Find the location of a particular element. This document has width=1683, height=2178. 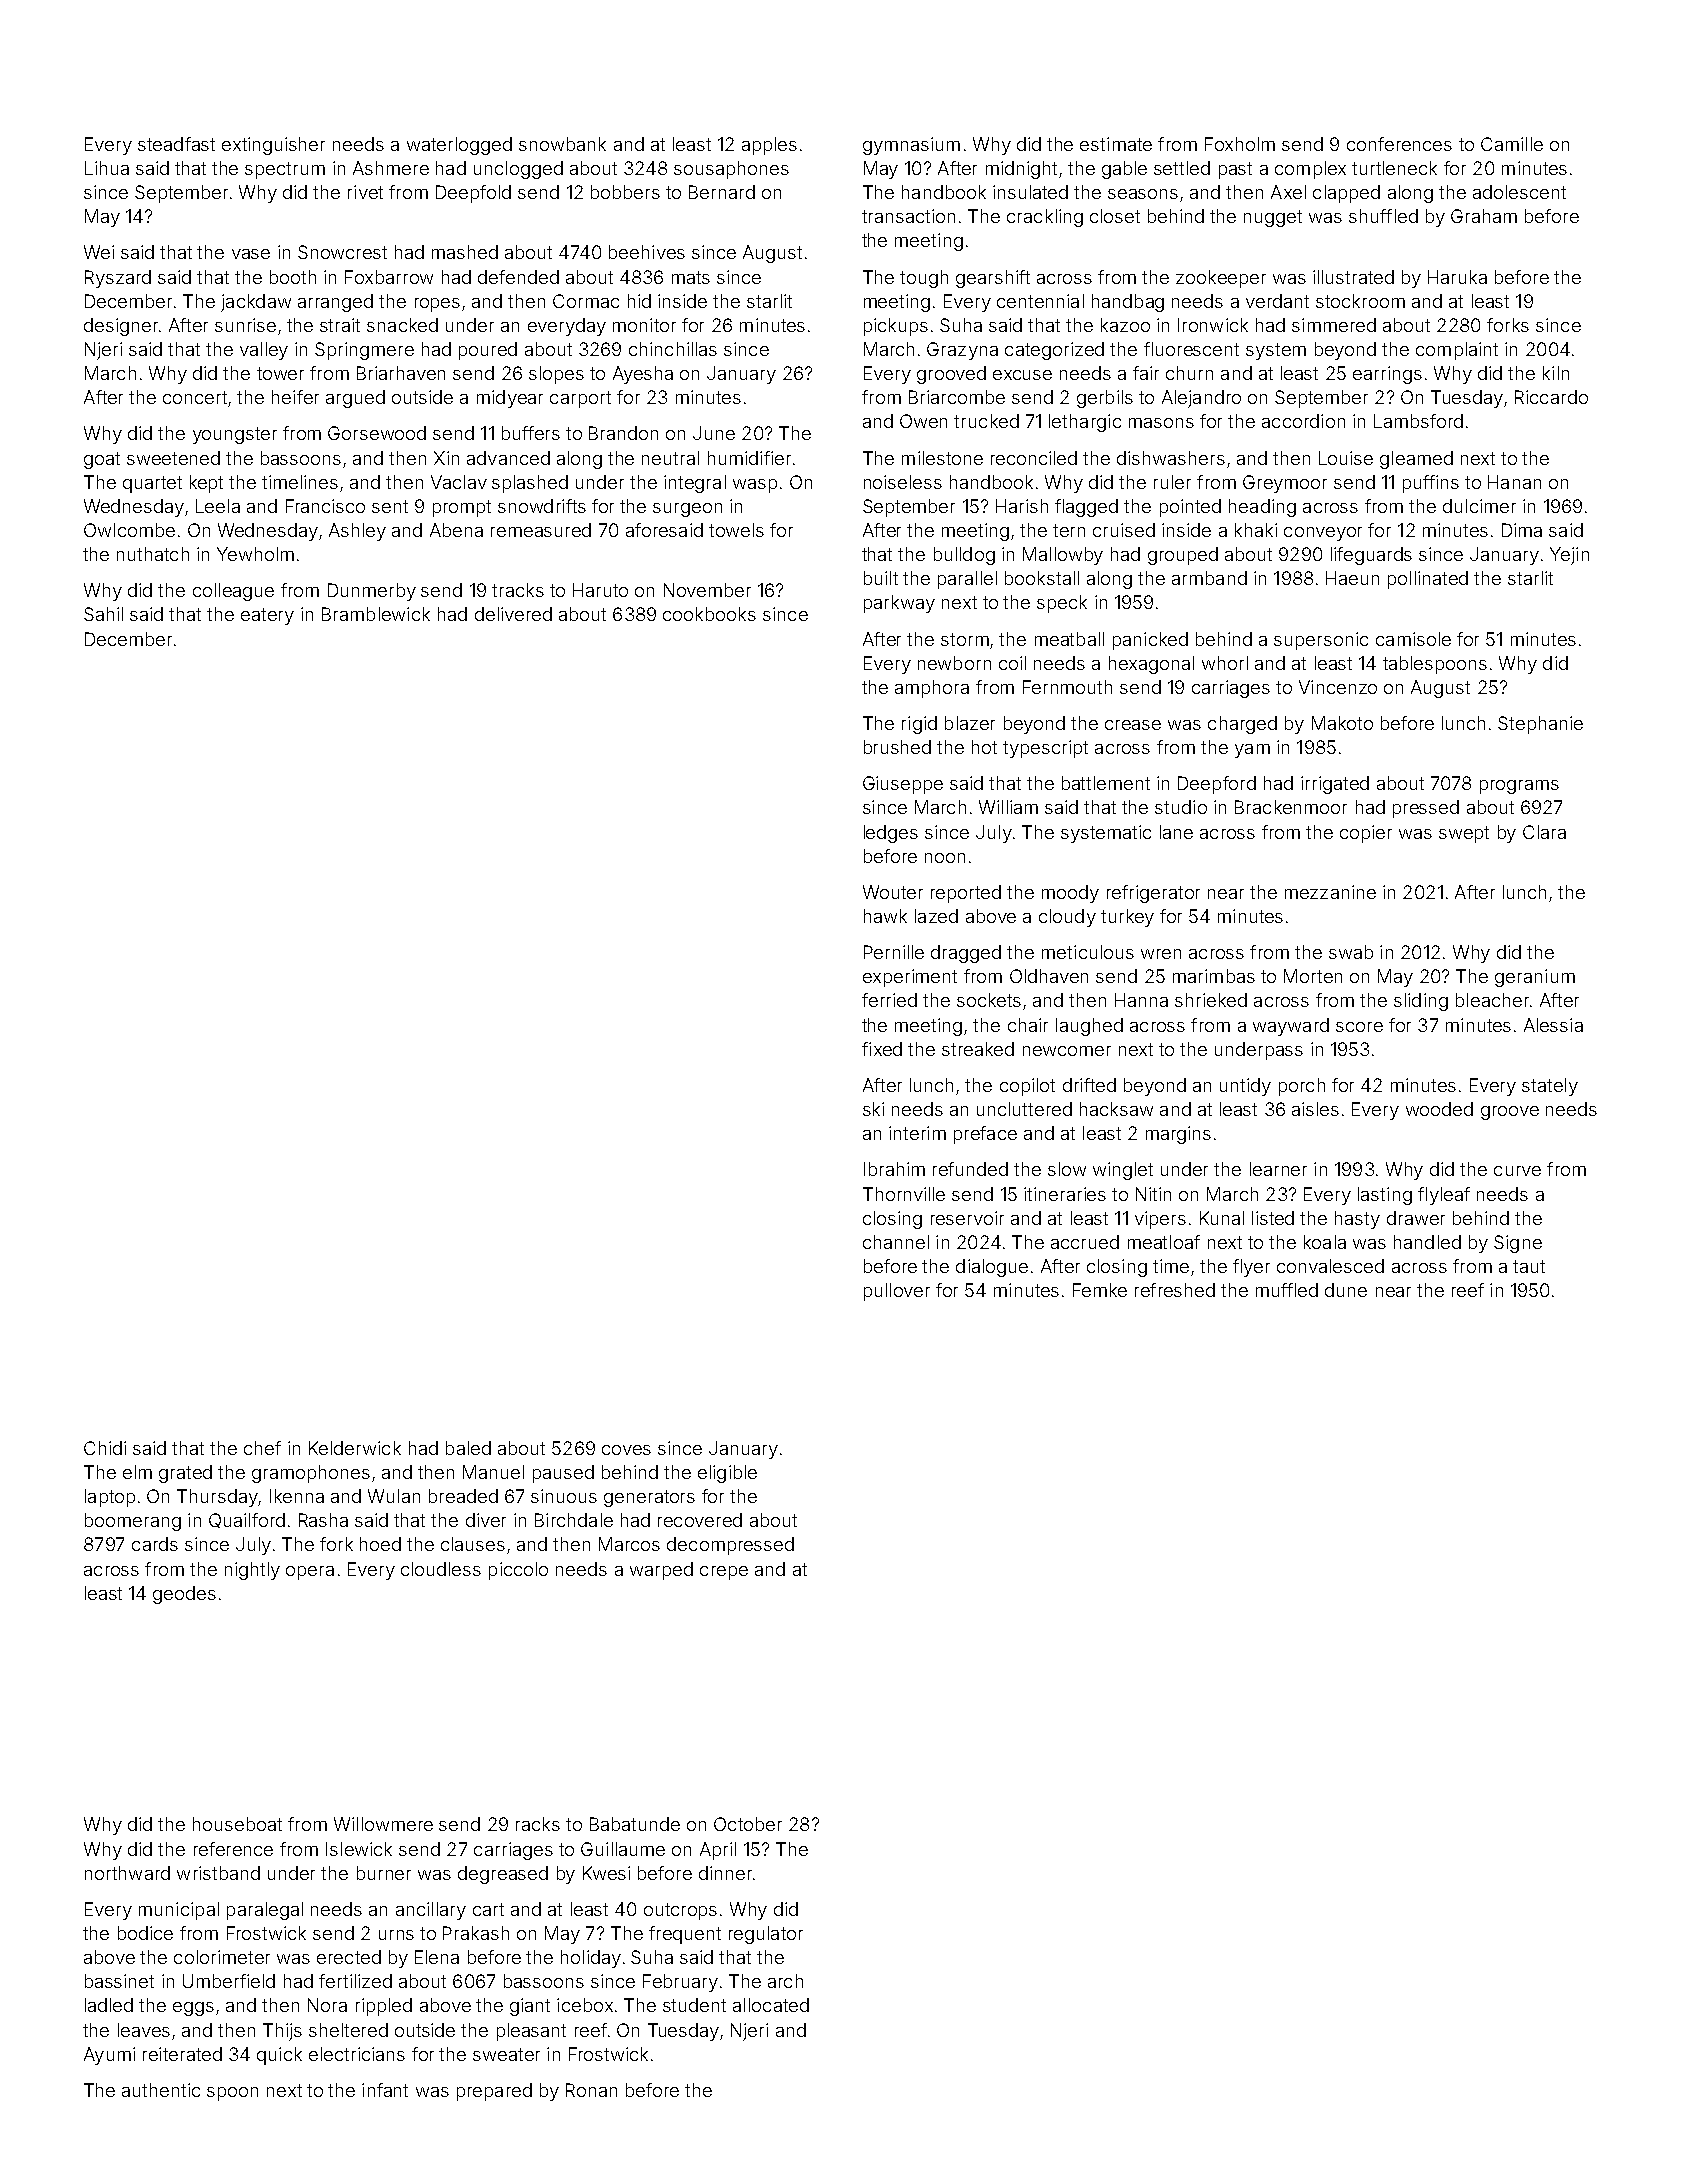

pickups is located at coordinates (896, 327).
